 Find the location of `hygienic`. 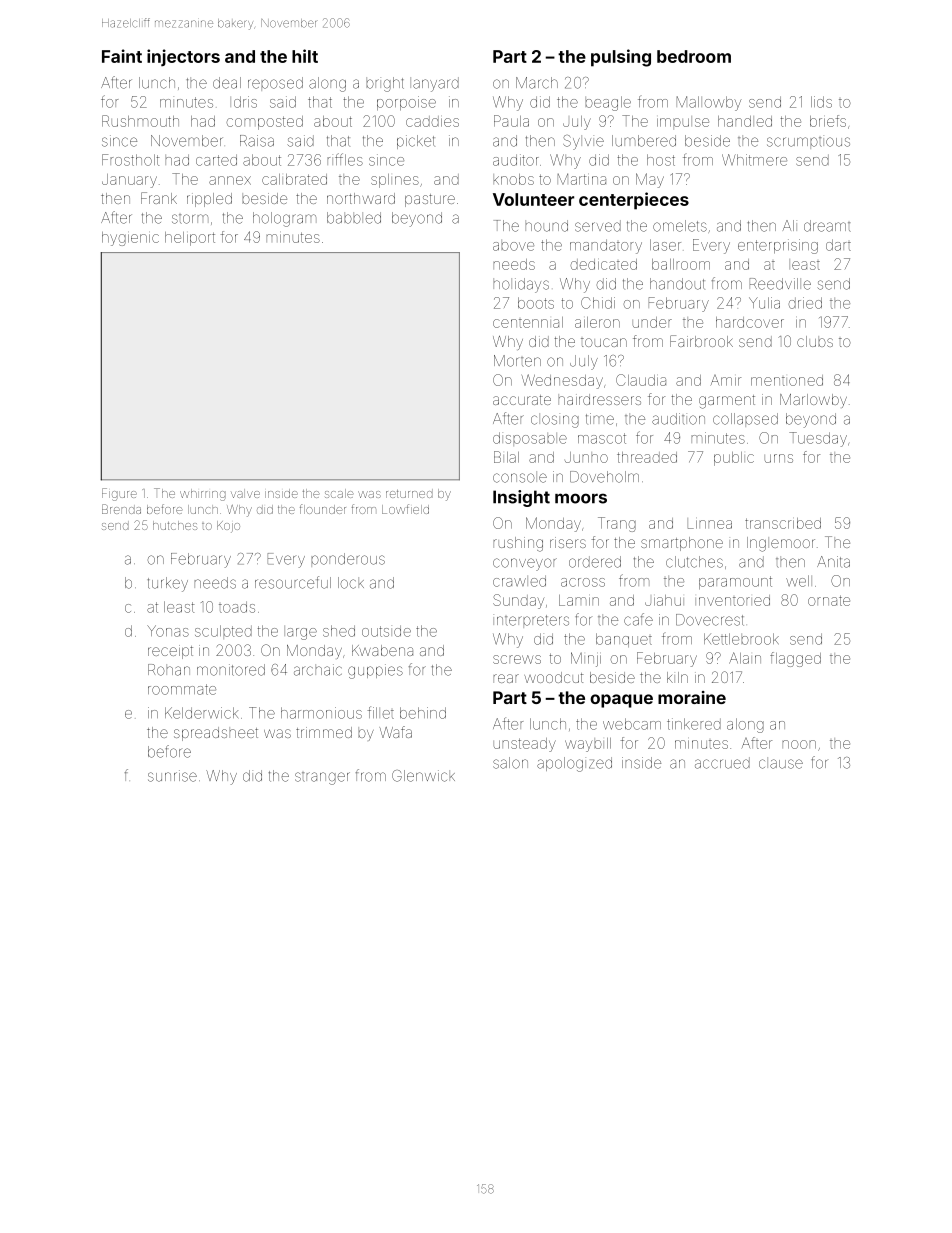

hygienic is located at coordinates (130, 239).
